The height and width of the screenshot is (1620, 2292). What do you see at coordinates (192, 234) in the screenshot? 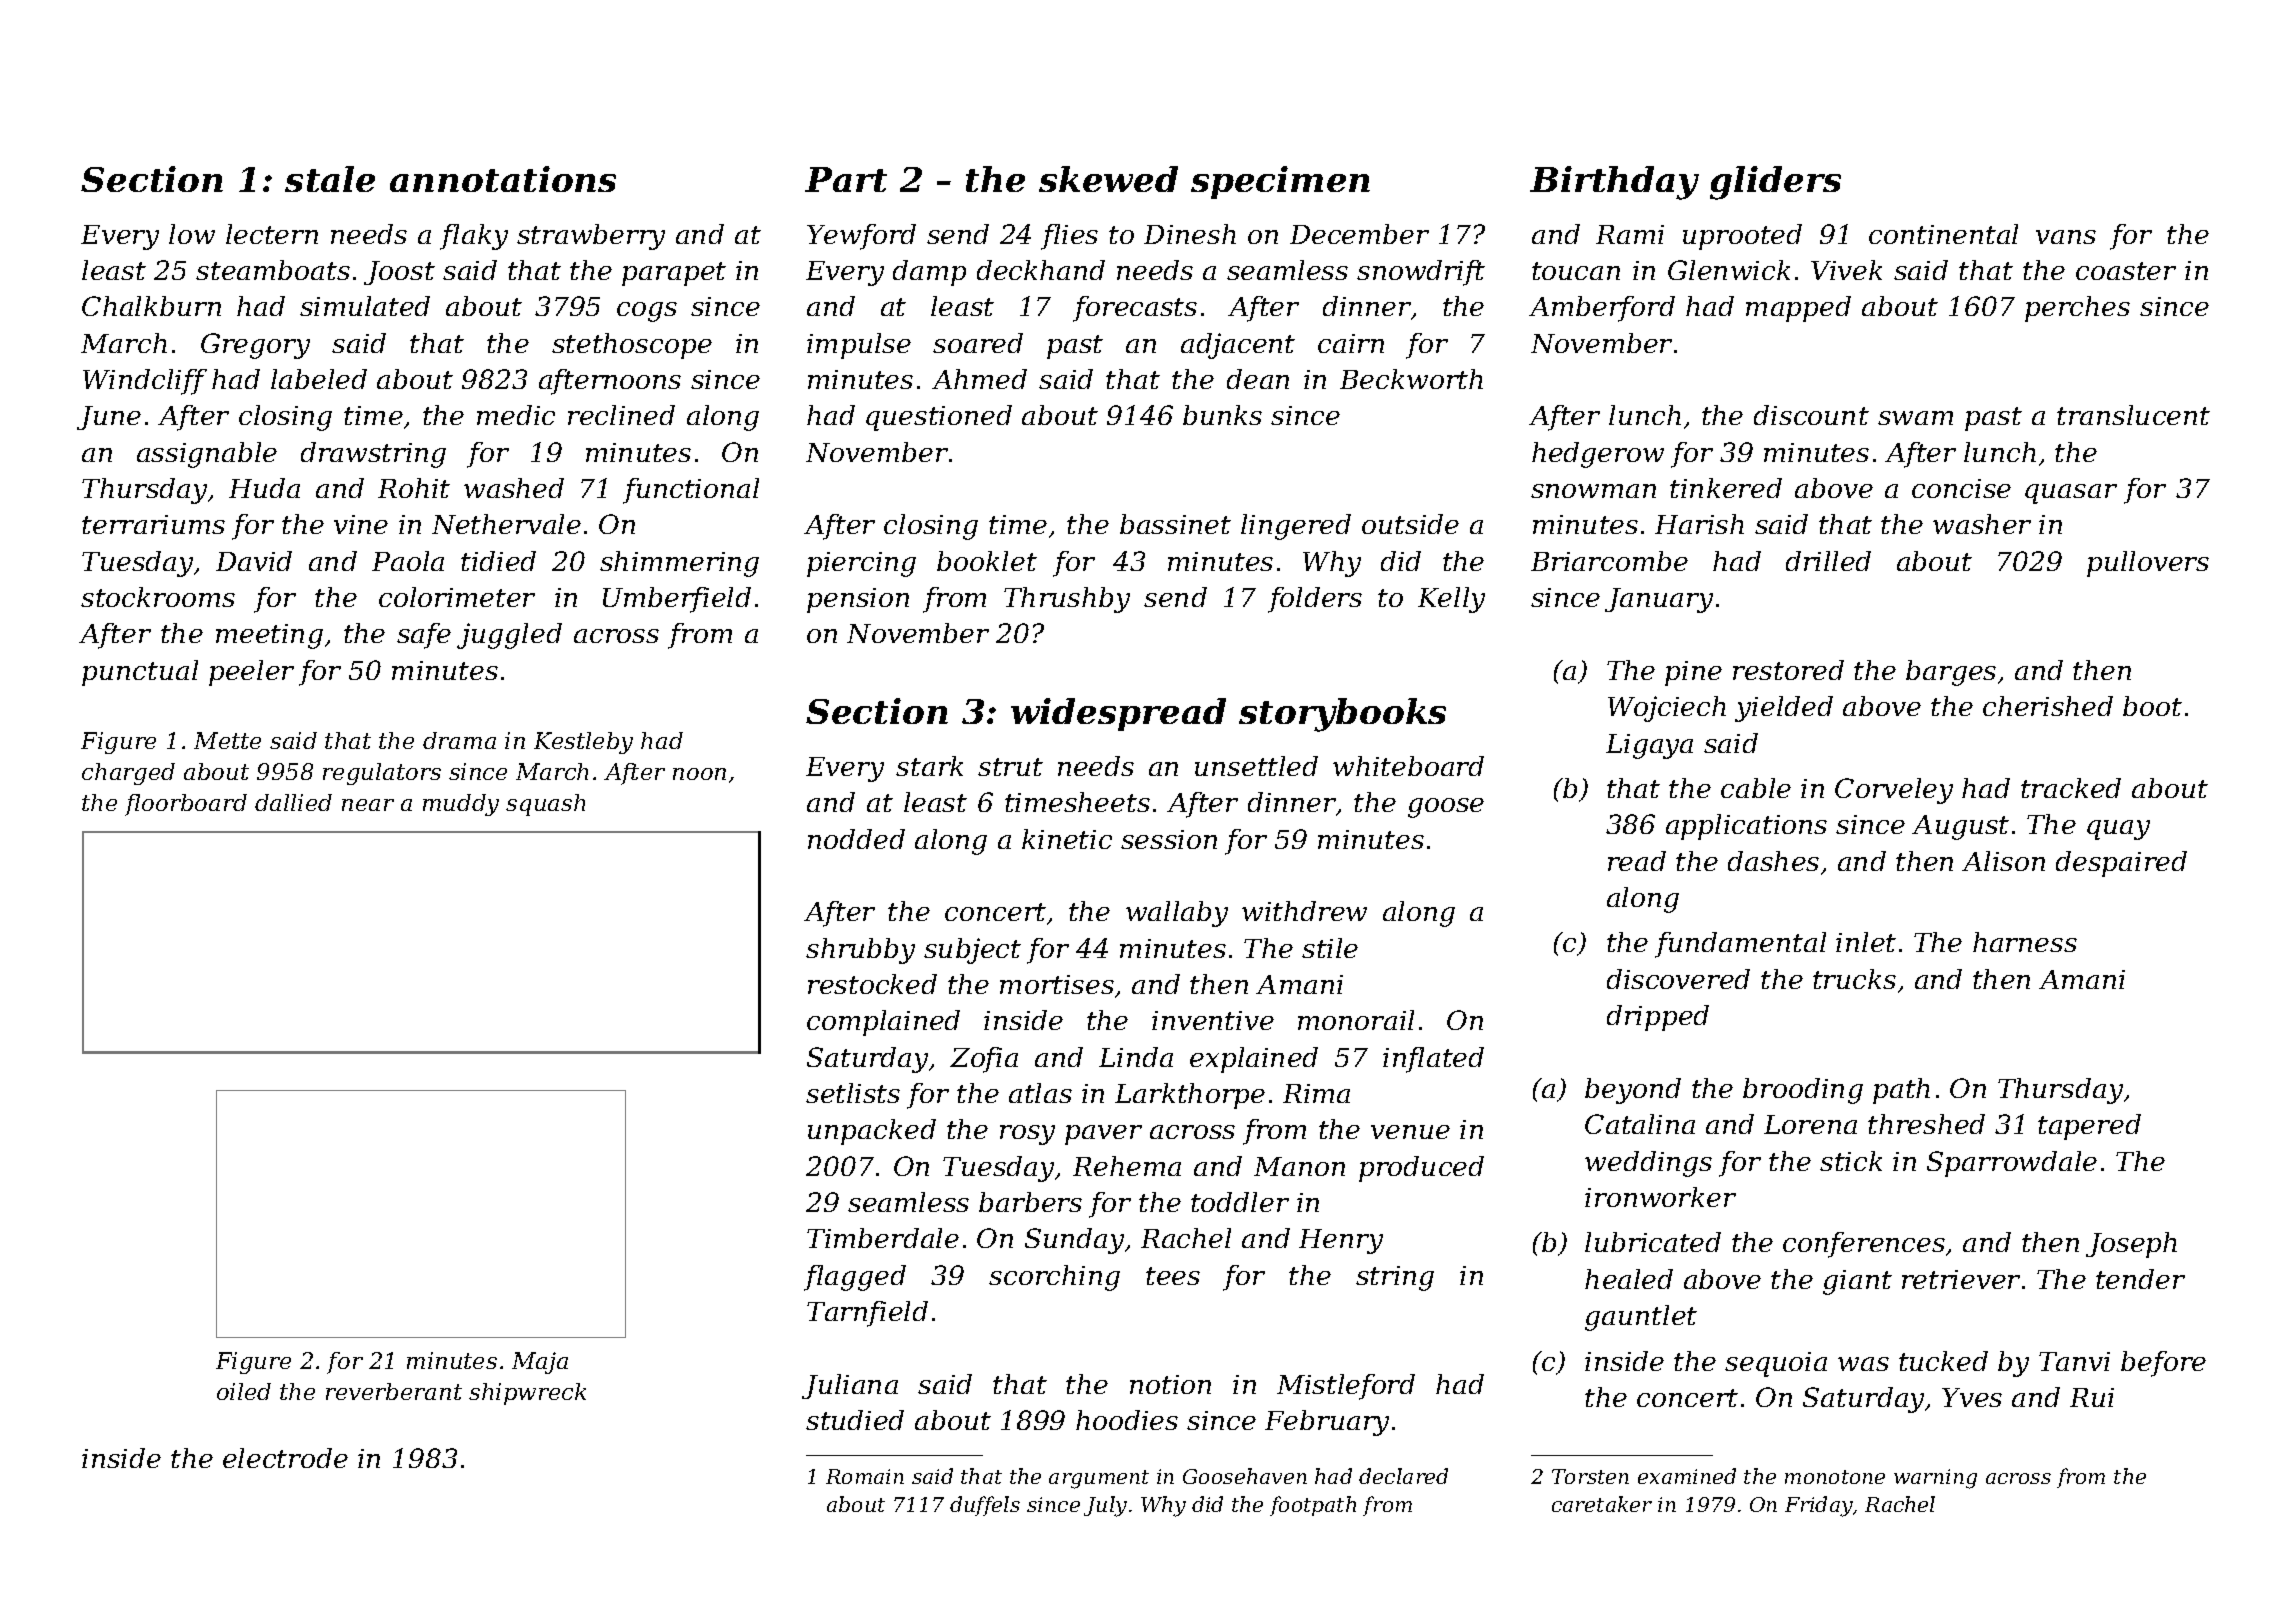
I see `low` at bounding box center [192, 234].
